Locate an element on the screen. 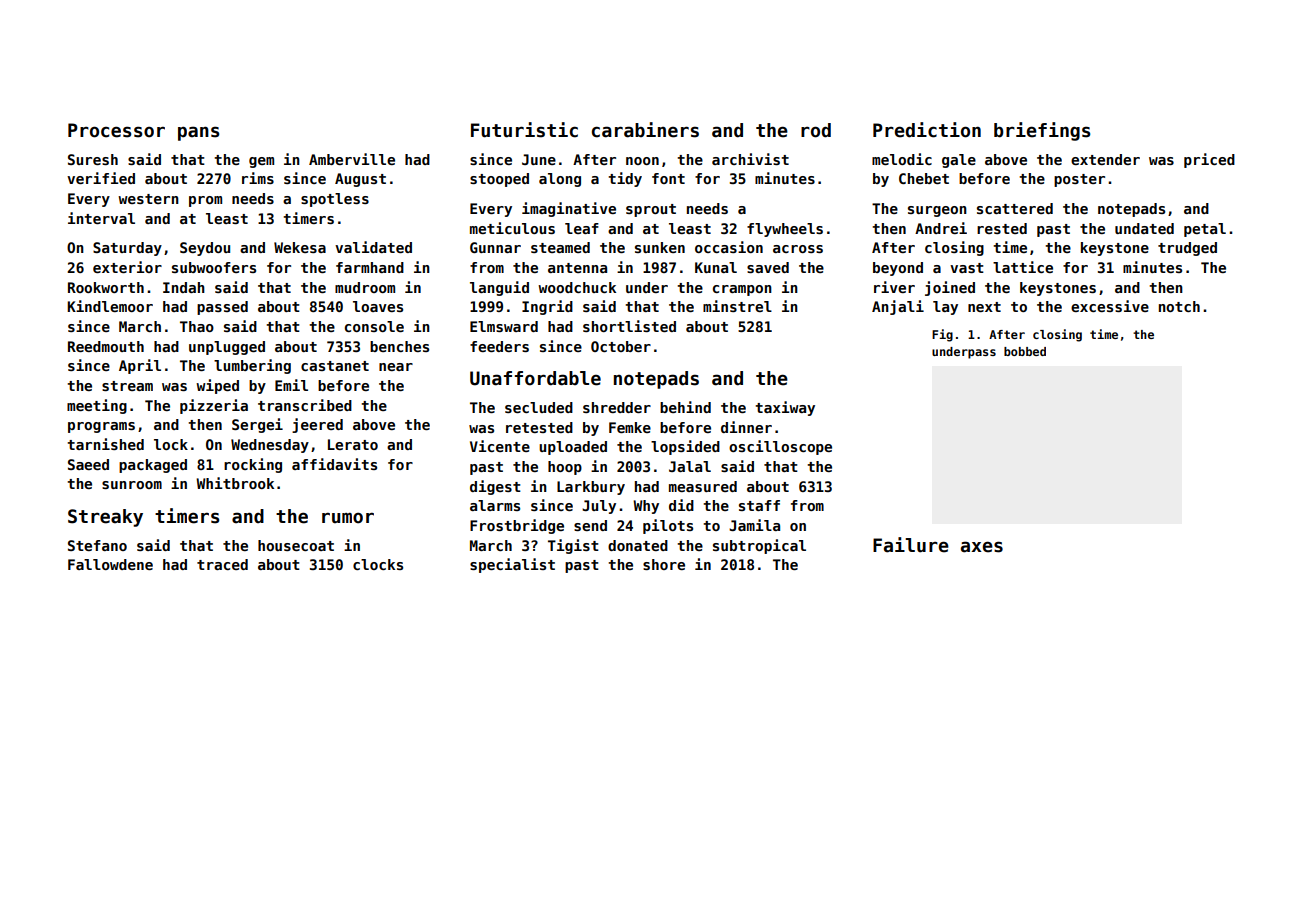  October is located at coordinates (621, 346).
